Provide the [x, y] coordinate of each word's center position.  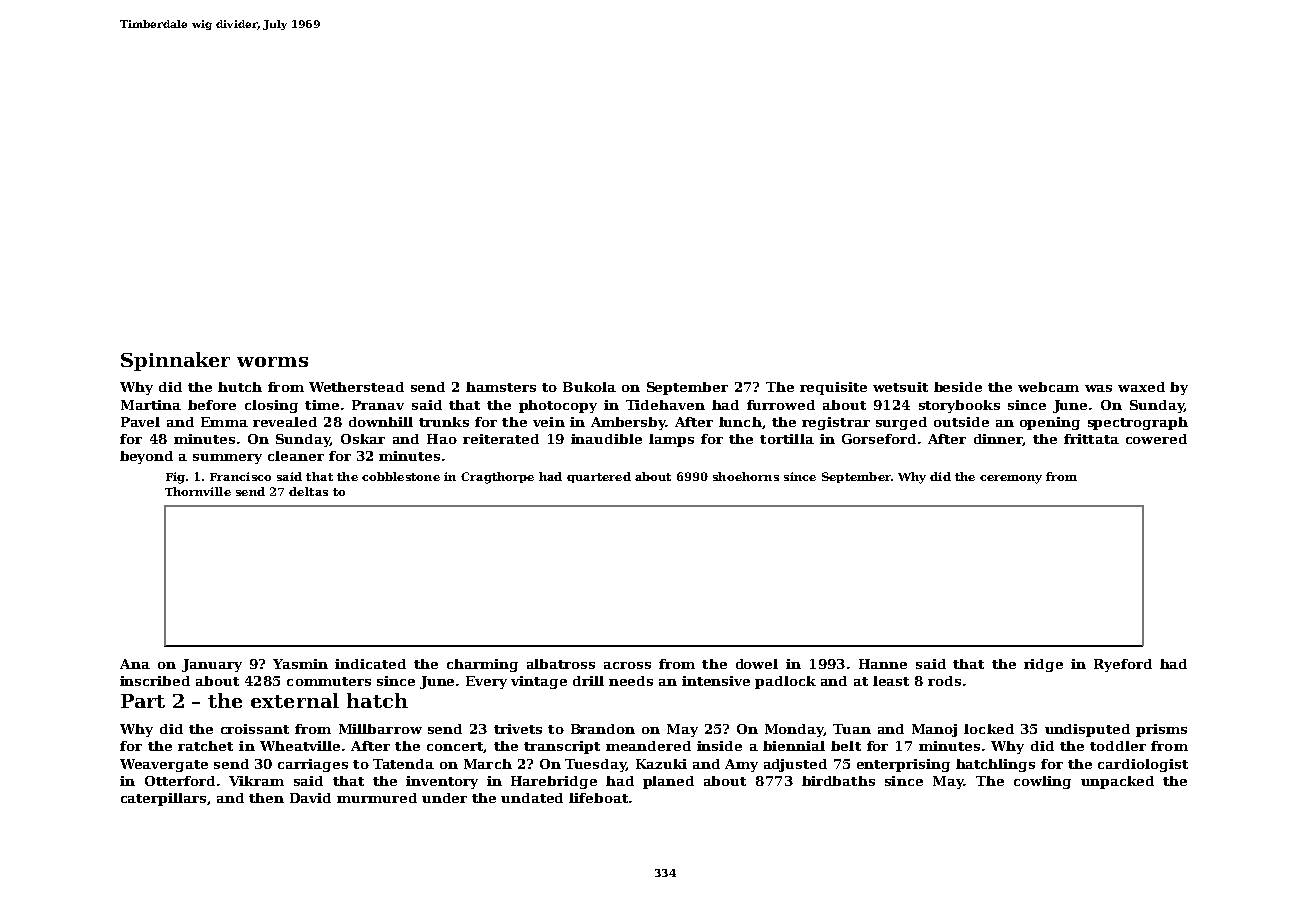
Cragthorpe [497, 478]
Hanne [883, 664]
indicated [370, 664]
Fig [175, 478]
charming [482, 665]
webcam [1048, 387]
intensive [716, 681]
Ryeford [1123, 665]
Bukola [589, 387]
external [295, 700]
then [266, 798]
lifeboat [598, 798]
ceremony [1011, 479]
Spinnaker [175, 361]
